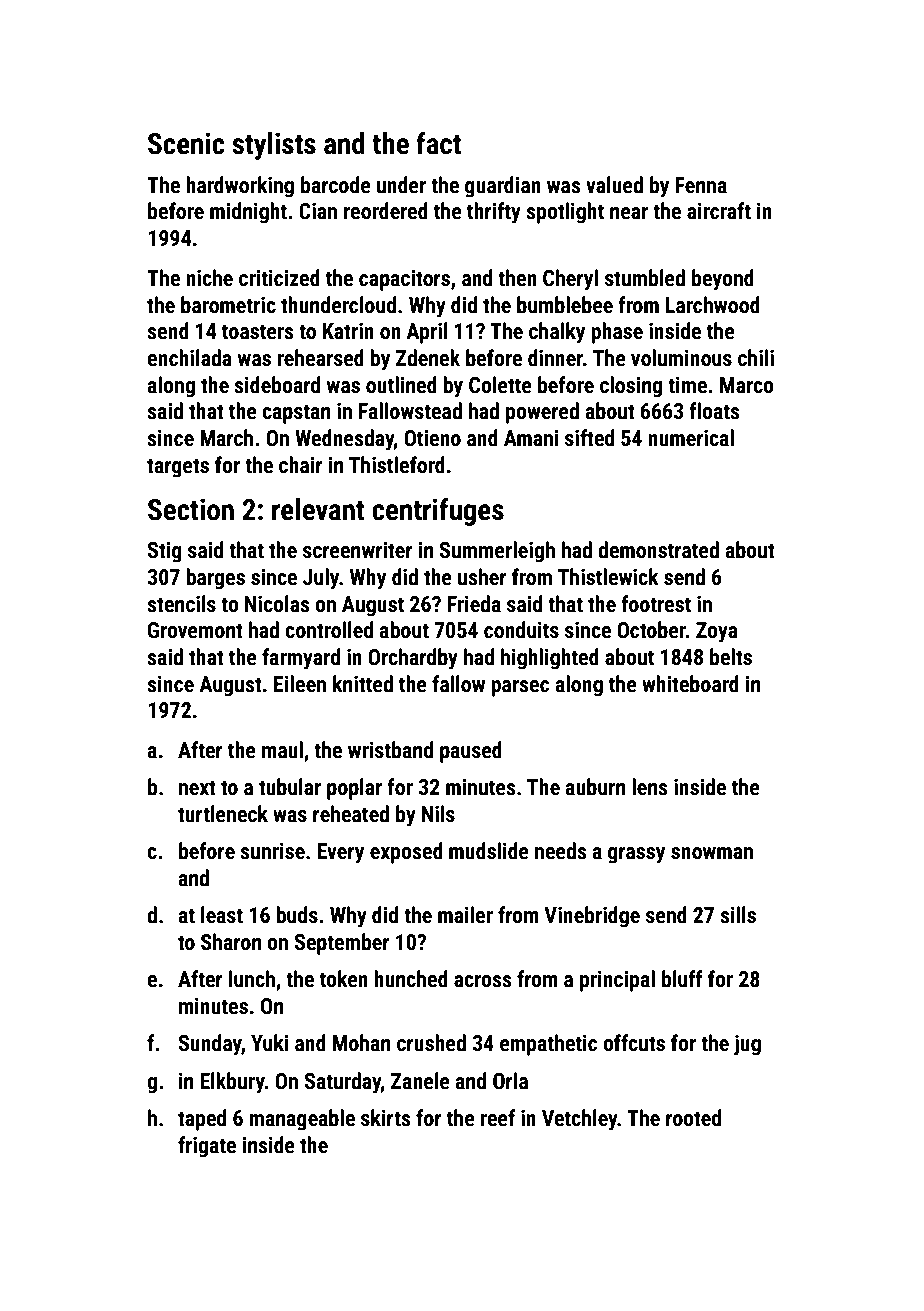 The image size is (924, 1311). I want to click on Nicolas, so click(277, 604).
